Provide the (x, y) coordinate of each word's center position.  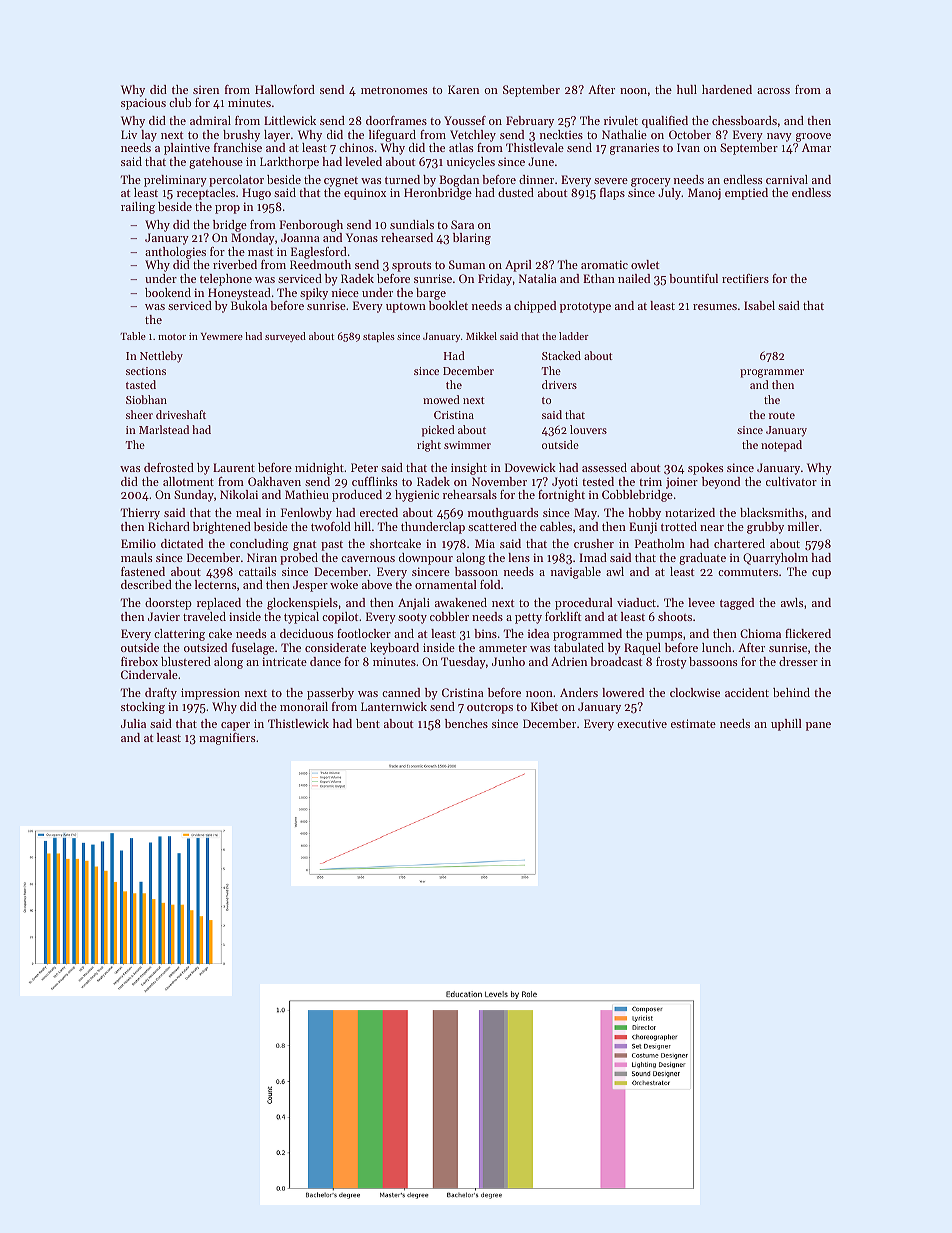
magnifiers (227, 739)
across (773, 91)
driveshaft (181, 414)
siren (206, 89)
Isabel (759, 305)
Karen (463, 89)
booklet (448, 305)
